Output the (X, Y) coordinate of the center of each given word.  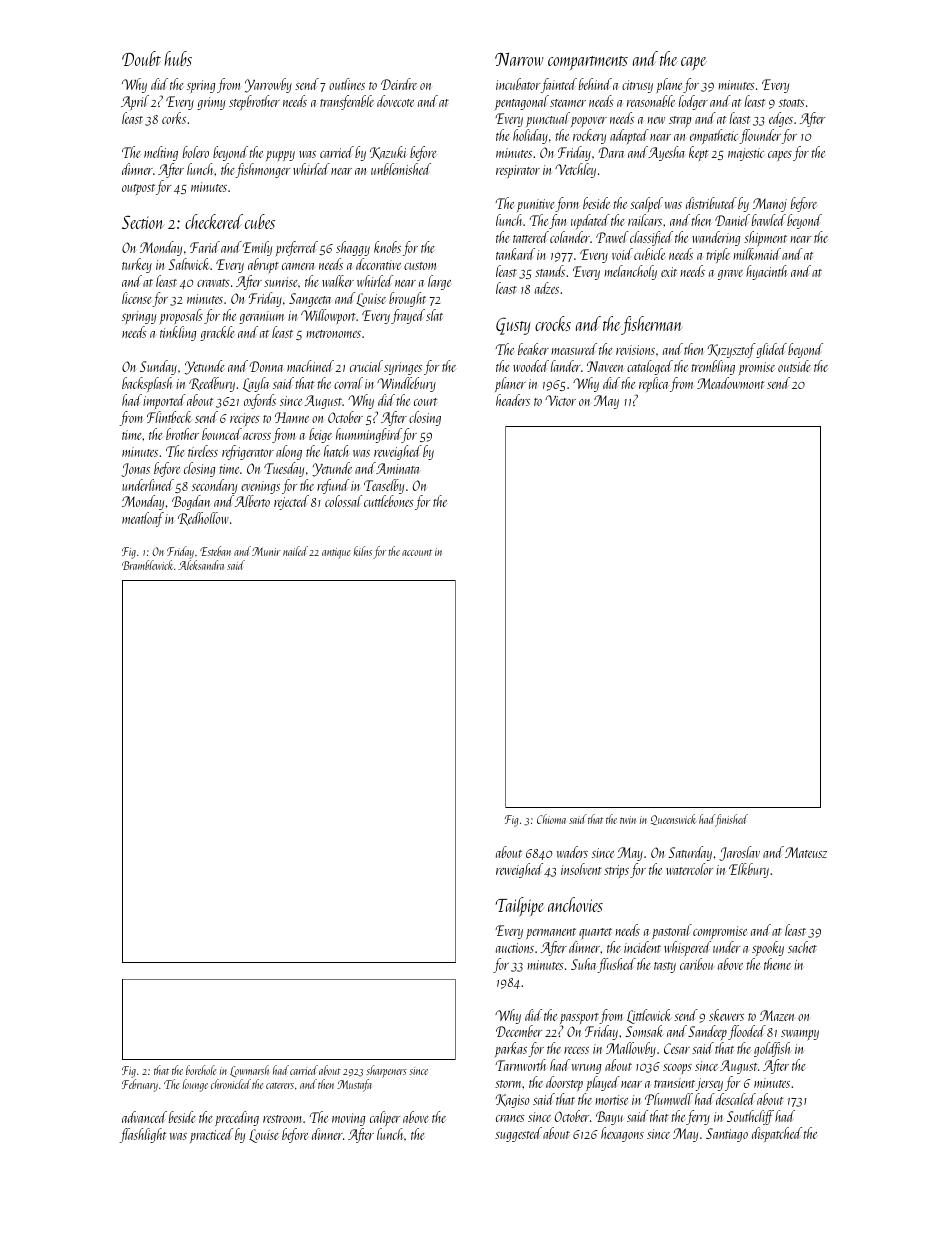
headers (513, 400)
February (140, 1085)
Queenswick (674, 819)
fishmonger (263, 170)
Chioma (551, 819)
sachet (802, 947)
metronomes (334, 334)
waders (572, 852)
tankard (515, 254)
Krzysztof (732, 350)
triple (718, 255)
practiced (211, 1135)
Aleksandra (201, 565)
